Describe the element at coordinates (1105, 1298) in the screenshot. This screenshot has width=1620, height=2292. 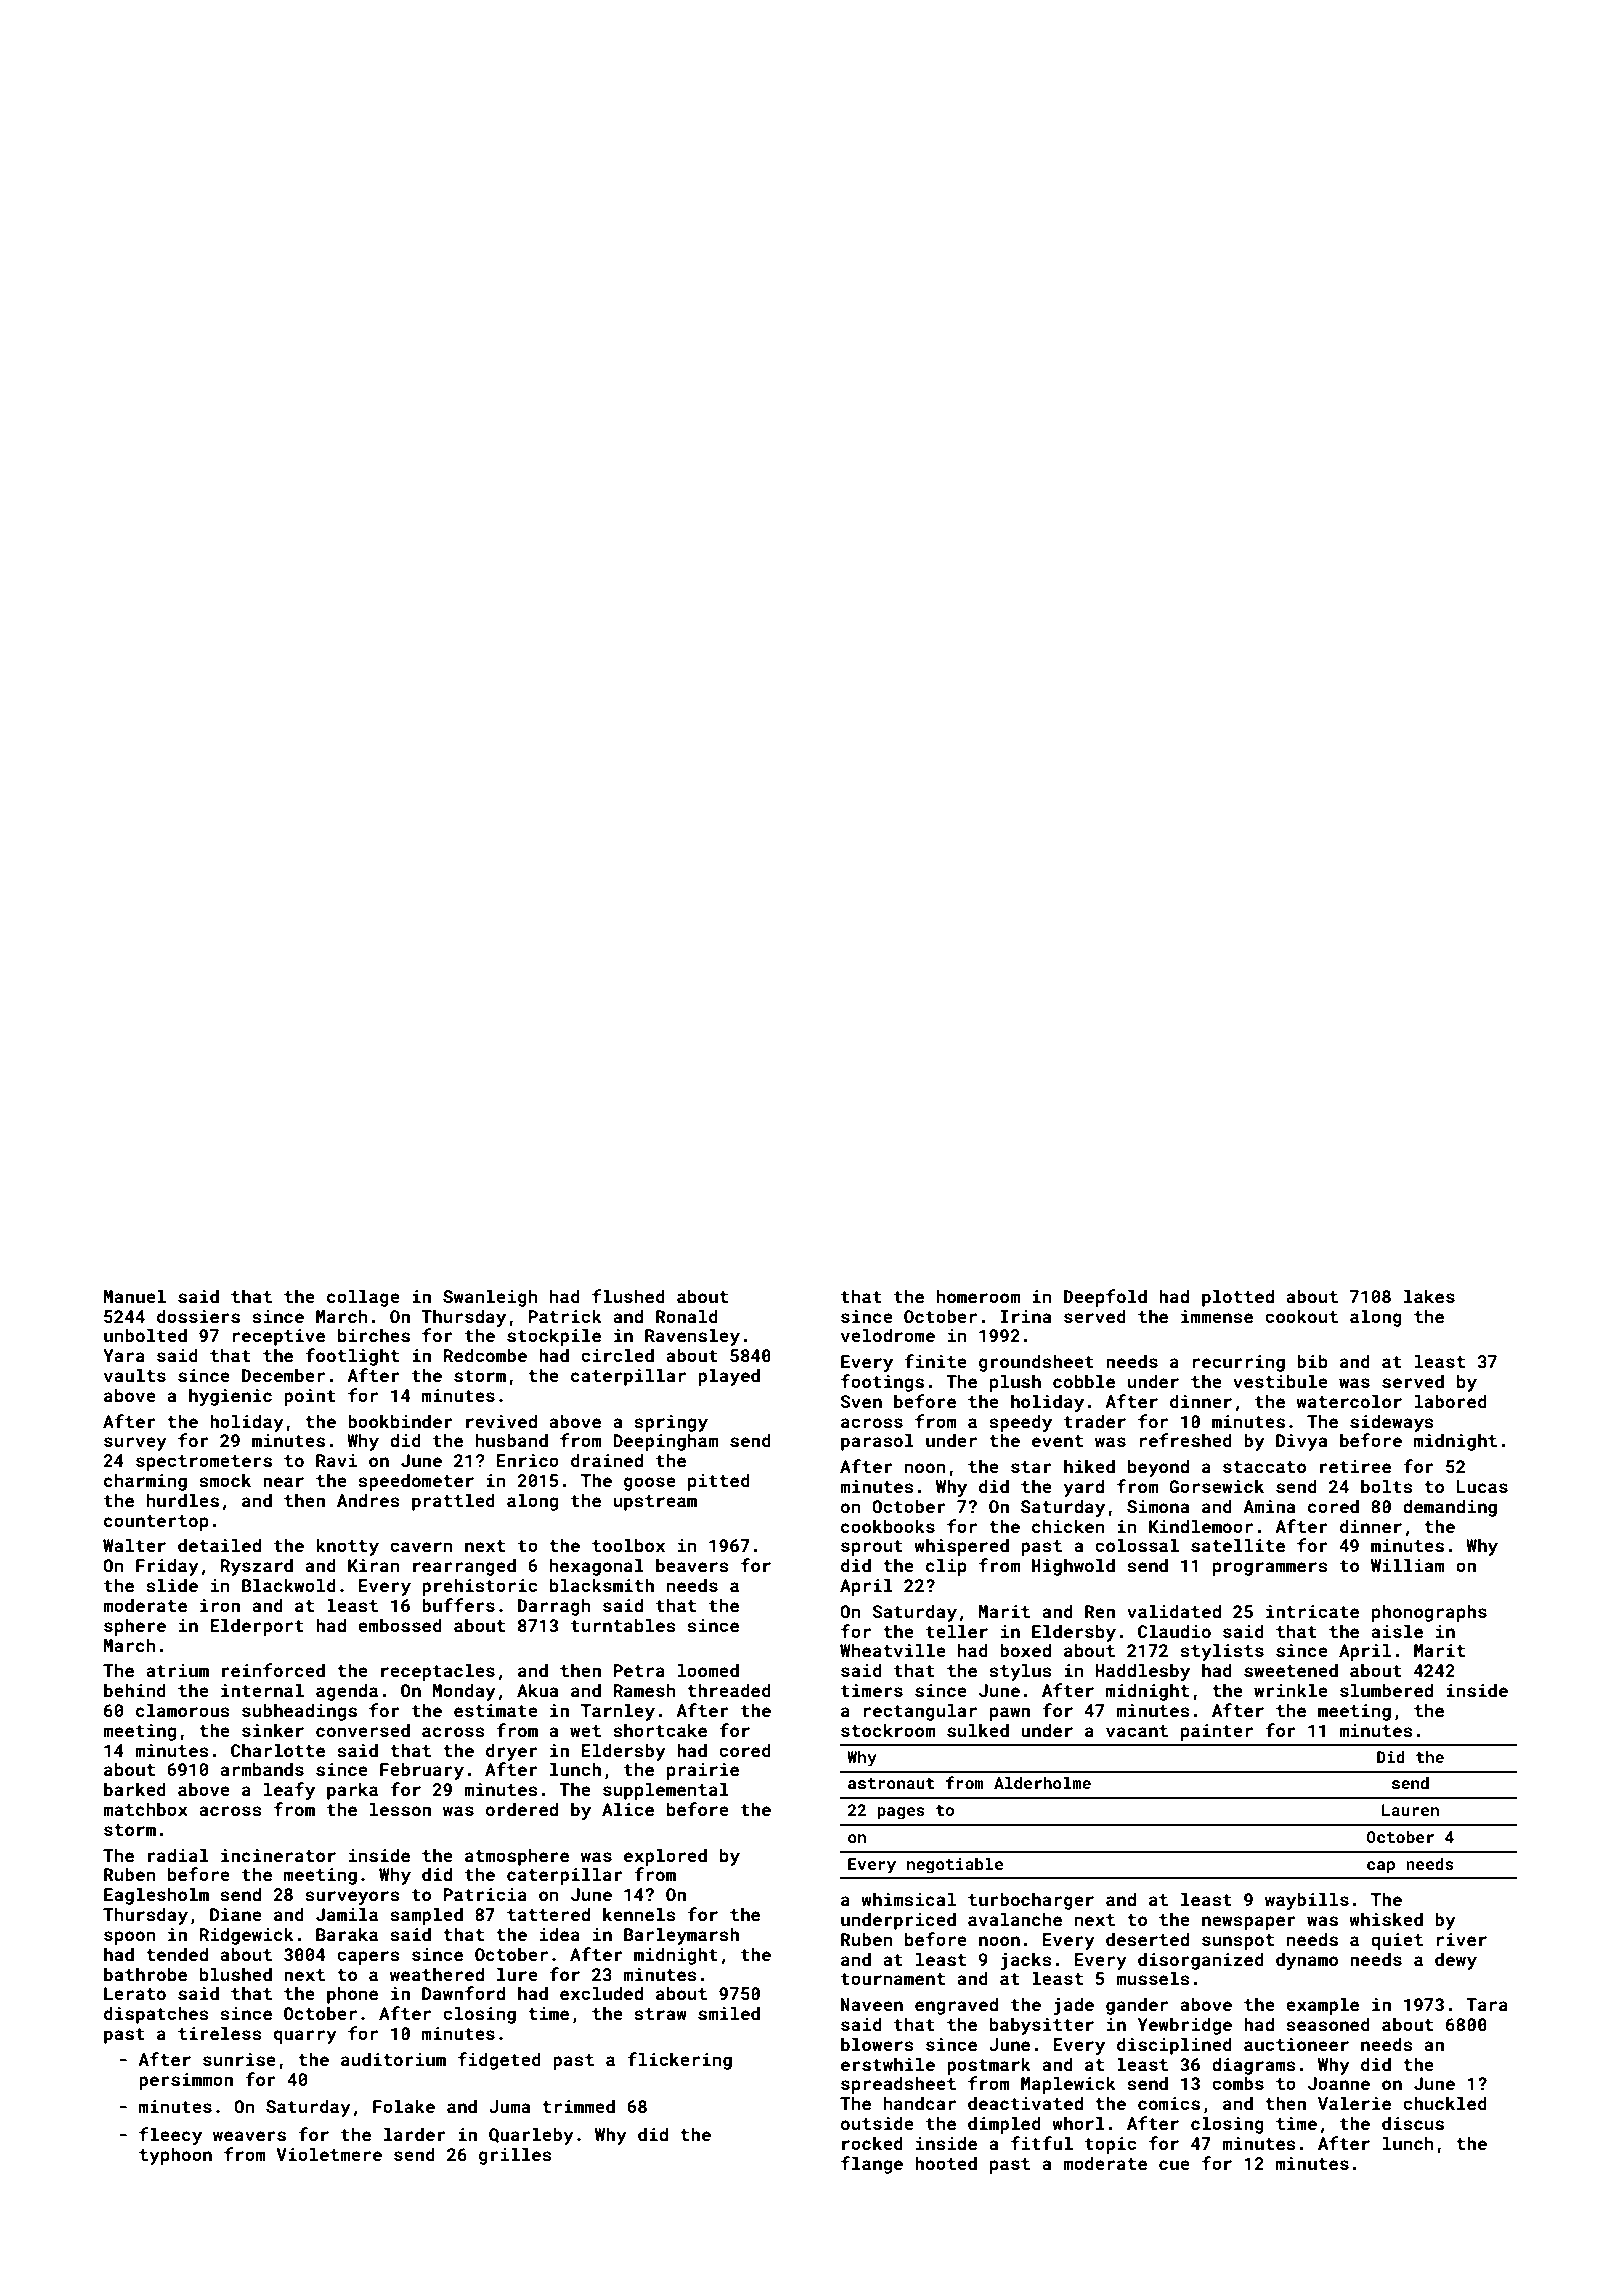
I see `Deepfold` at that location.
